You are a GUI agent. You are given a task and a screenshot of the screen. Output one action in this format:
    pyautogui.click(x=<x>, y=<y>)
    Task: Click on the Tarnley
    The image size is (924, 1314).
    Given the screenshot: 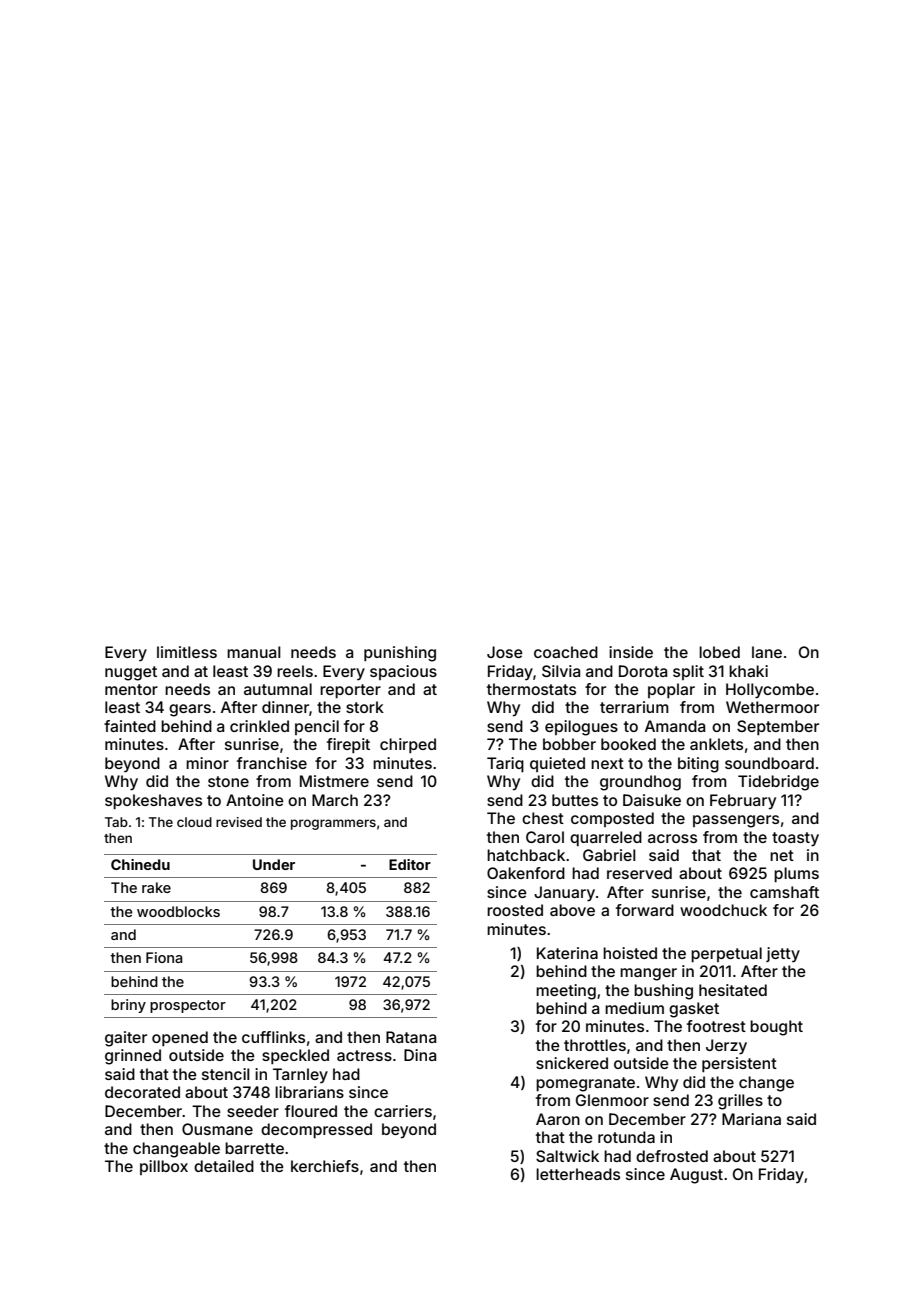 What is the action you would take?
    pyautogui.click(x=300, y=1076)
